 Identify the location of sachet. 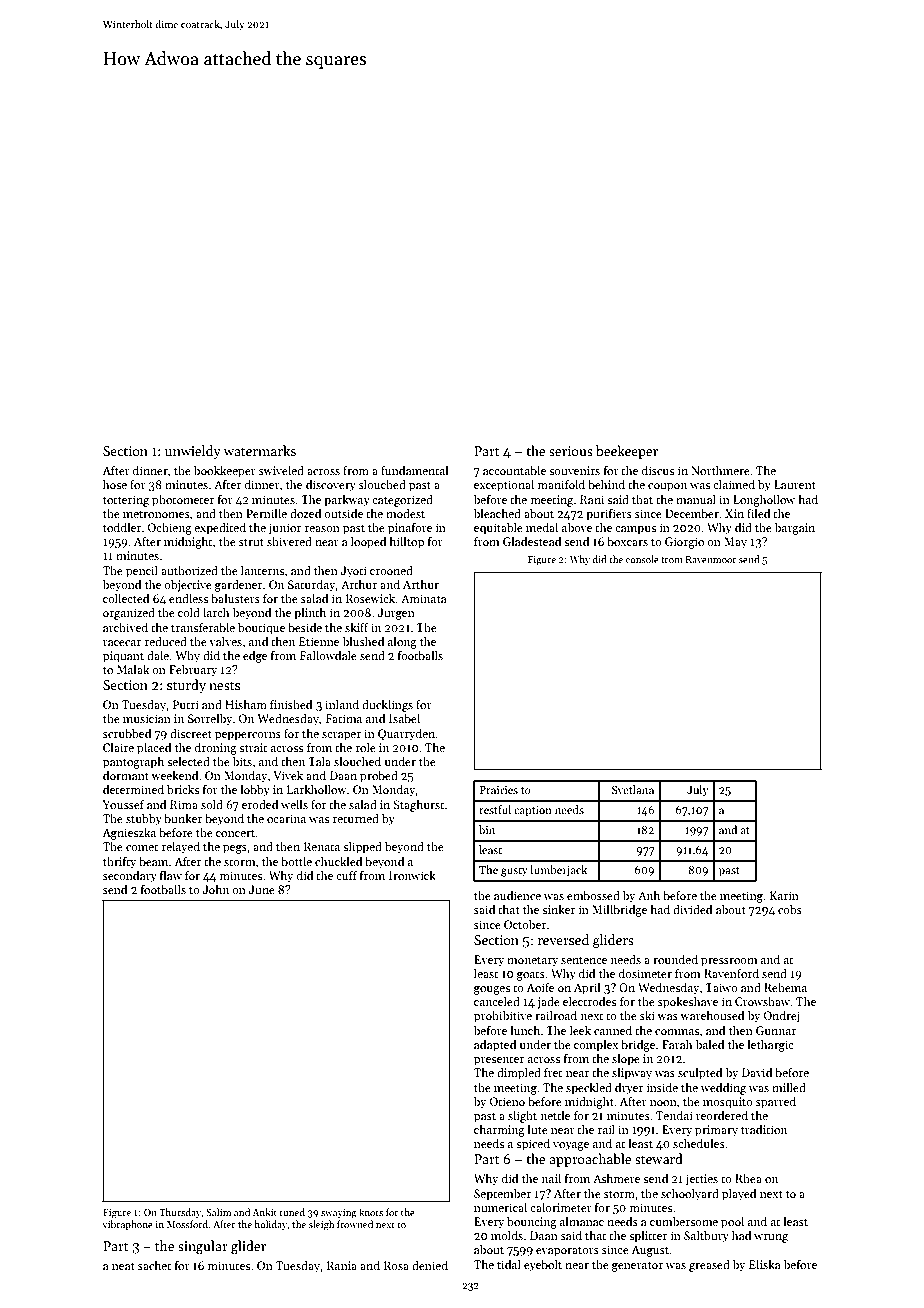
(154, 1265).
